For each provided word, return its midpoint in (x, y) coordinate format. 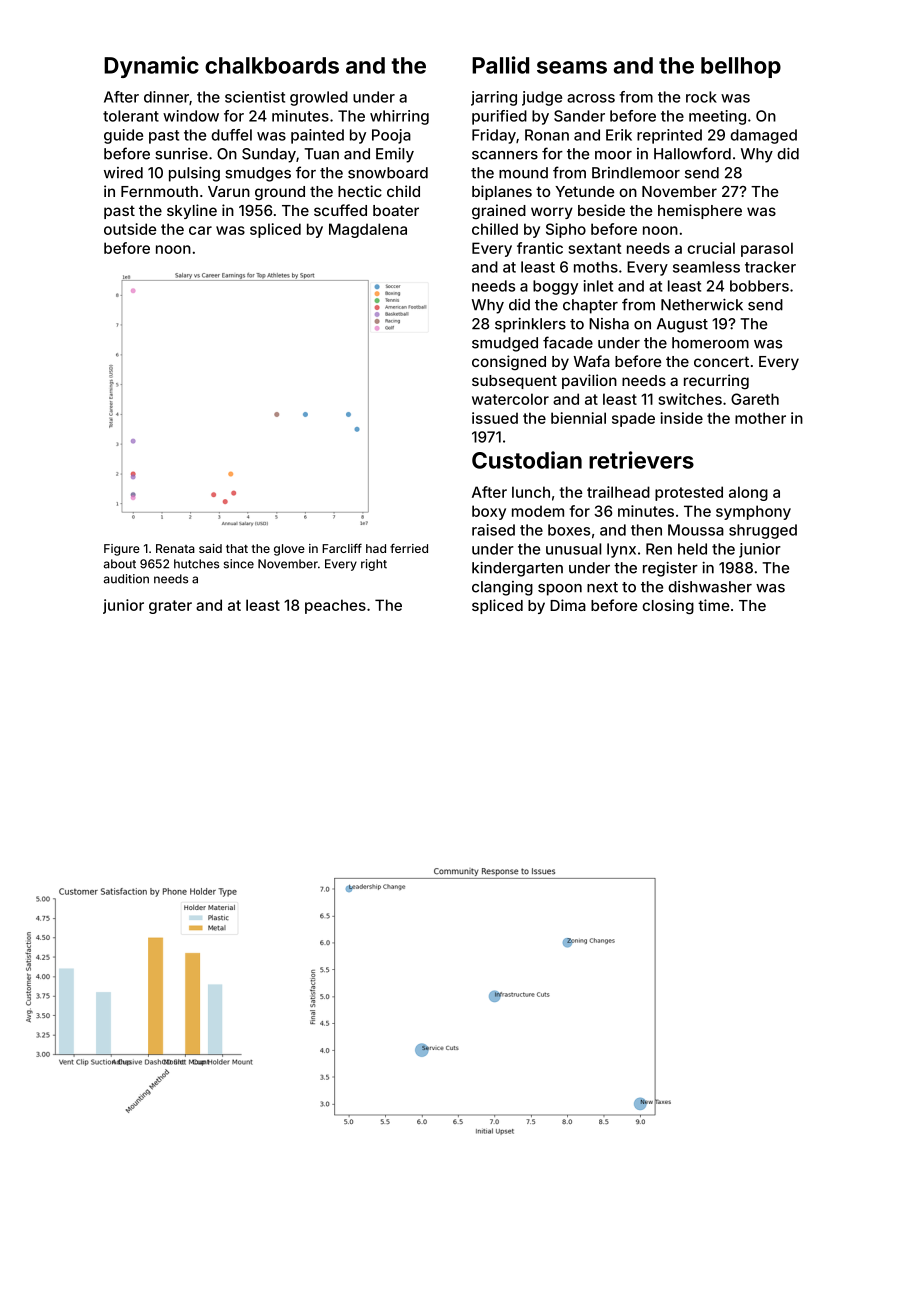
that (237, 548)
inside (681, 418)
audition (126, 579)
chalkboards (272, 65)
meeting (717, 117)
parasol (767, 249)
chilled (495, 229)
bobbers (759, 286)
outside (130, 229)
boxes (569, 530)
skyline (192, 211)
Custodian (527, 460)
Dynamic (151, 67)
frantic (540, 248)
